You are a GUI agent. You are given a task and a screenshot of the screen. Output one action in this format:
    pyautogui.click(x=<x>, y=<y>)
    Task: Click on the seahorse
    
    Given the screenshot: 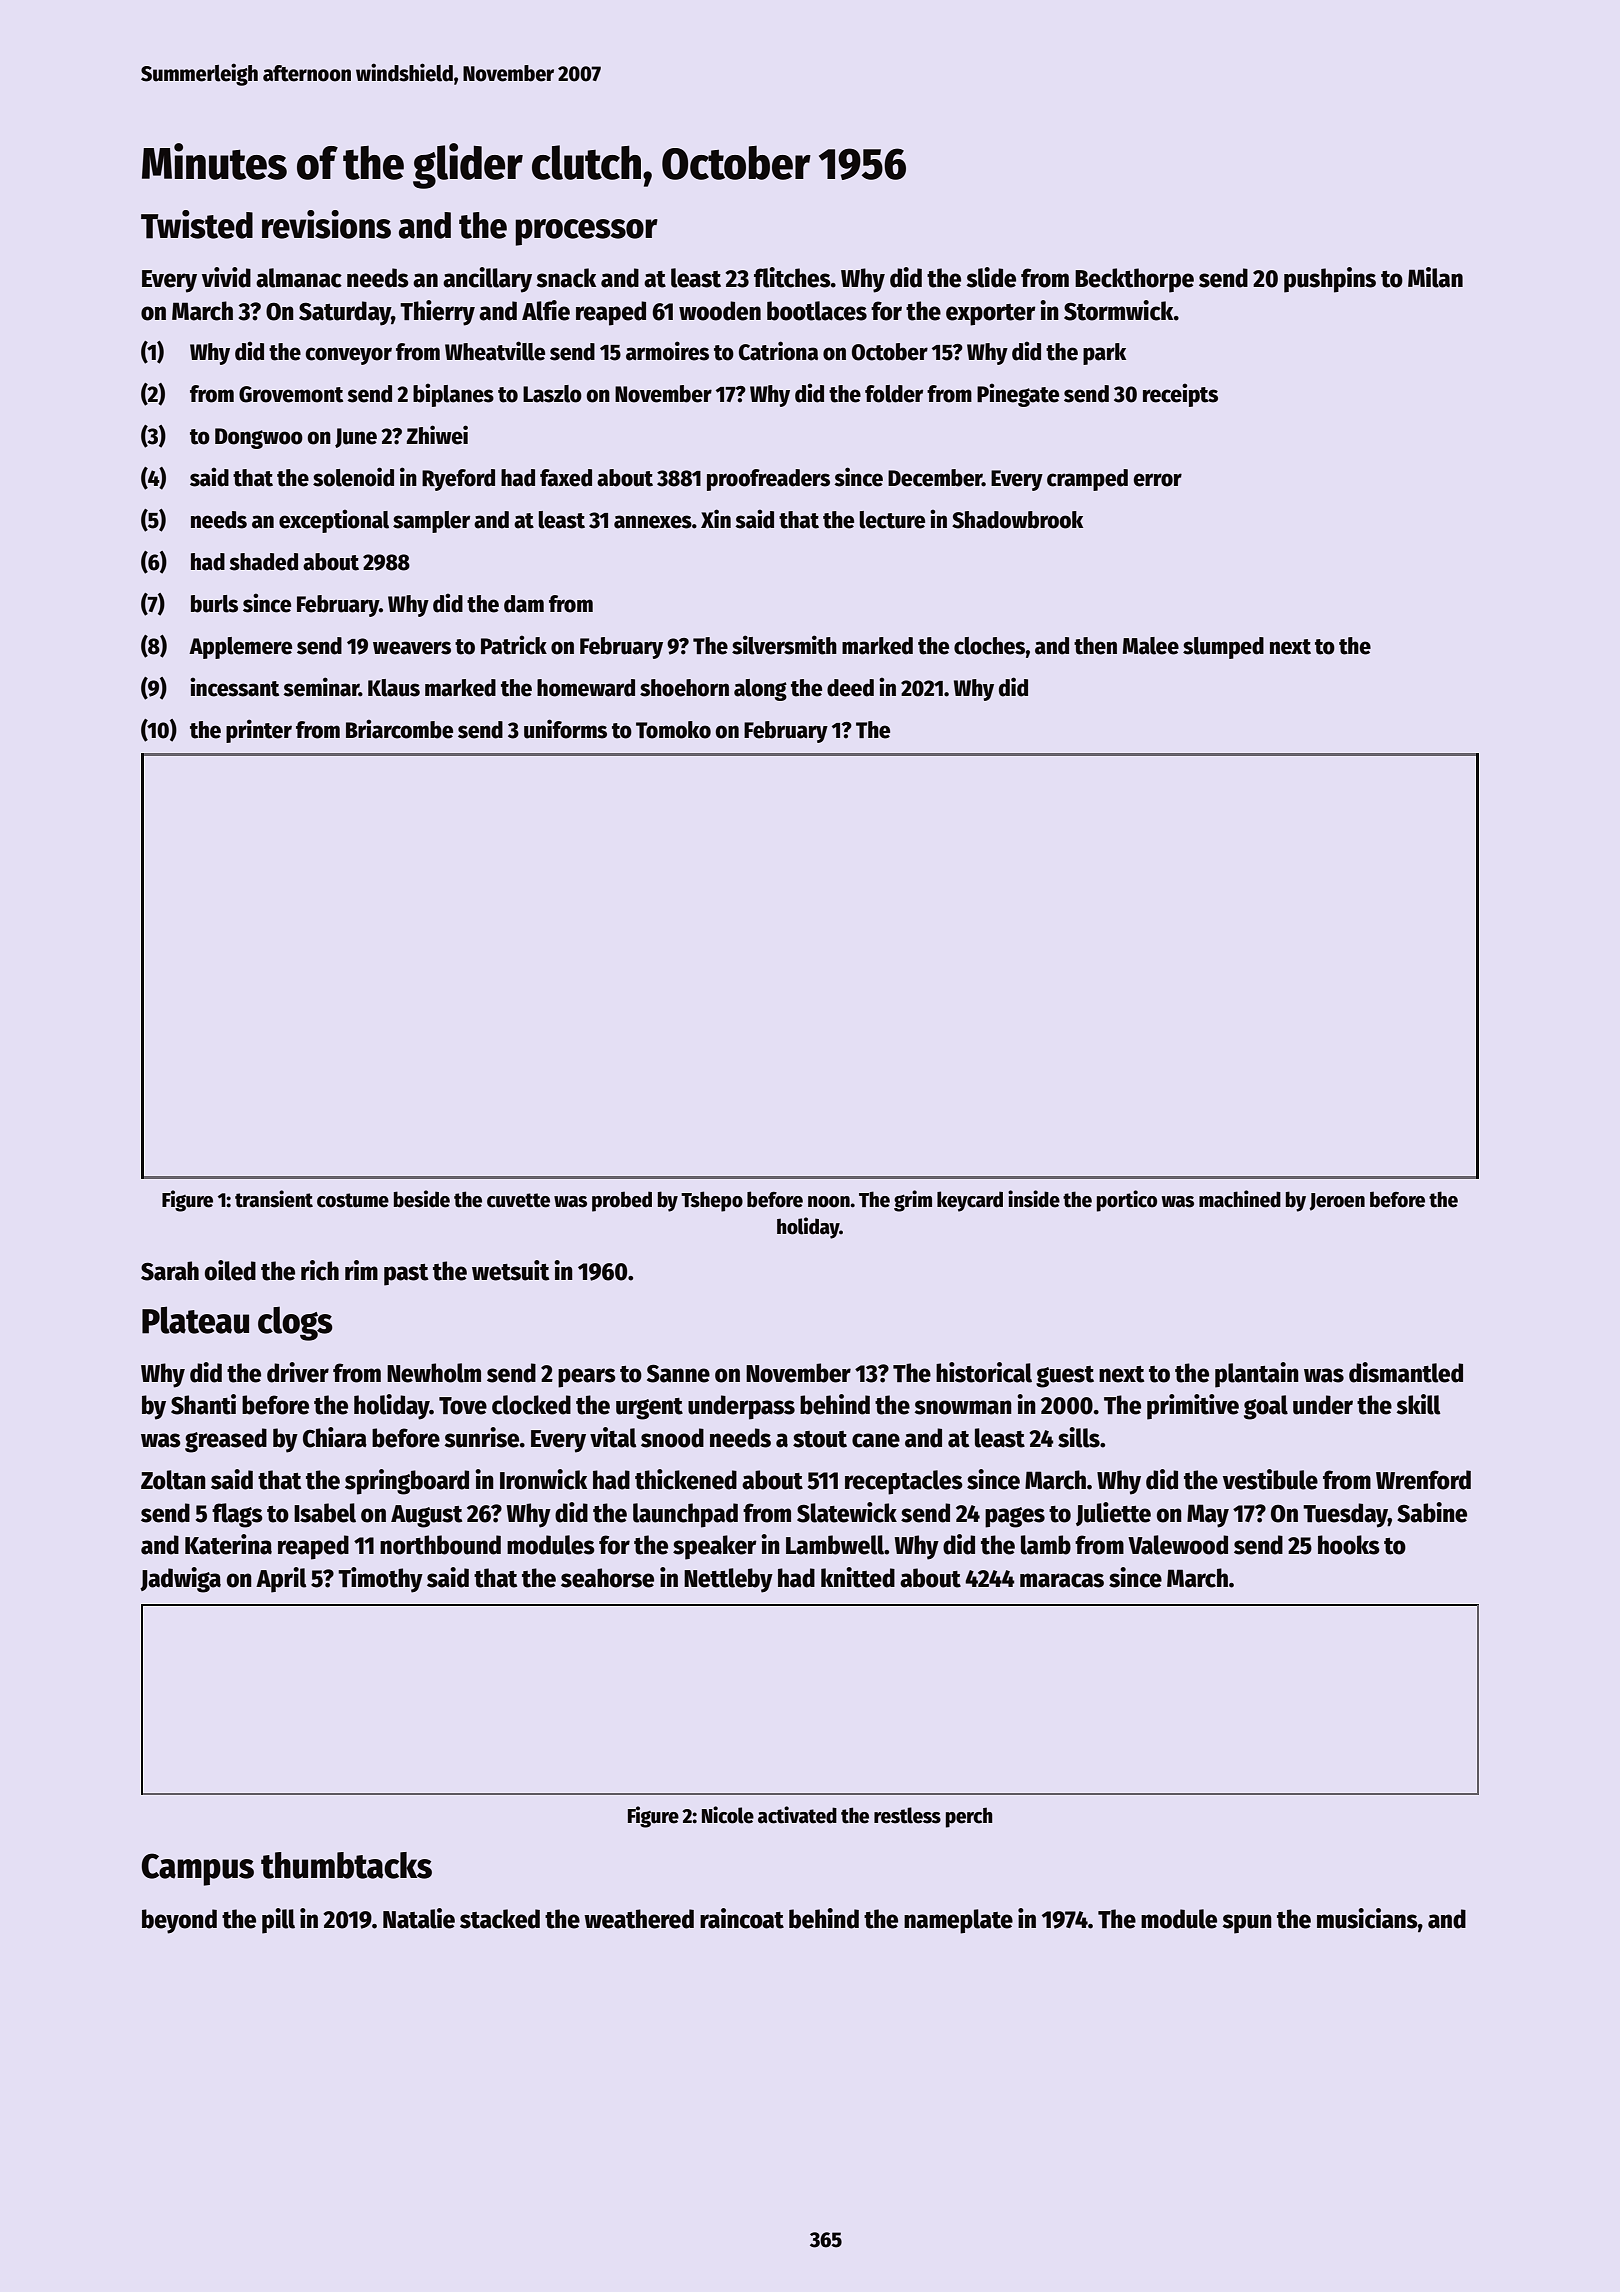 What is the action you would take?
    pyautogui.click(x=607, y=1578)
